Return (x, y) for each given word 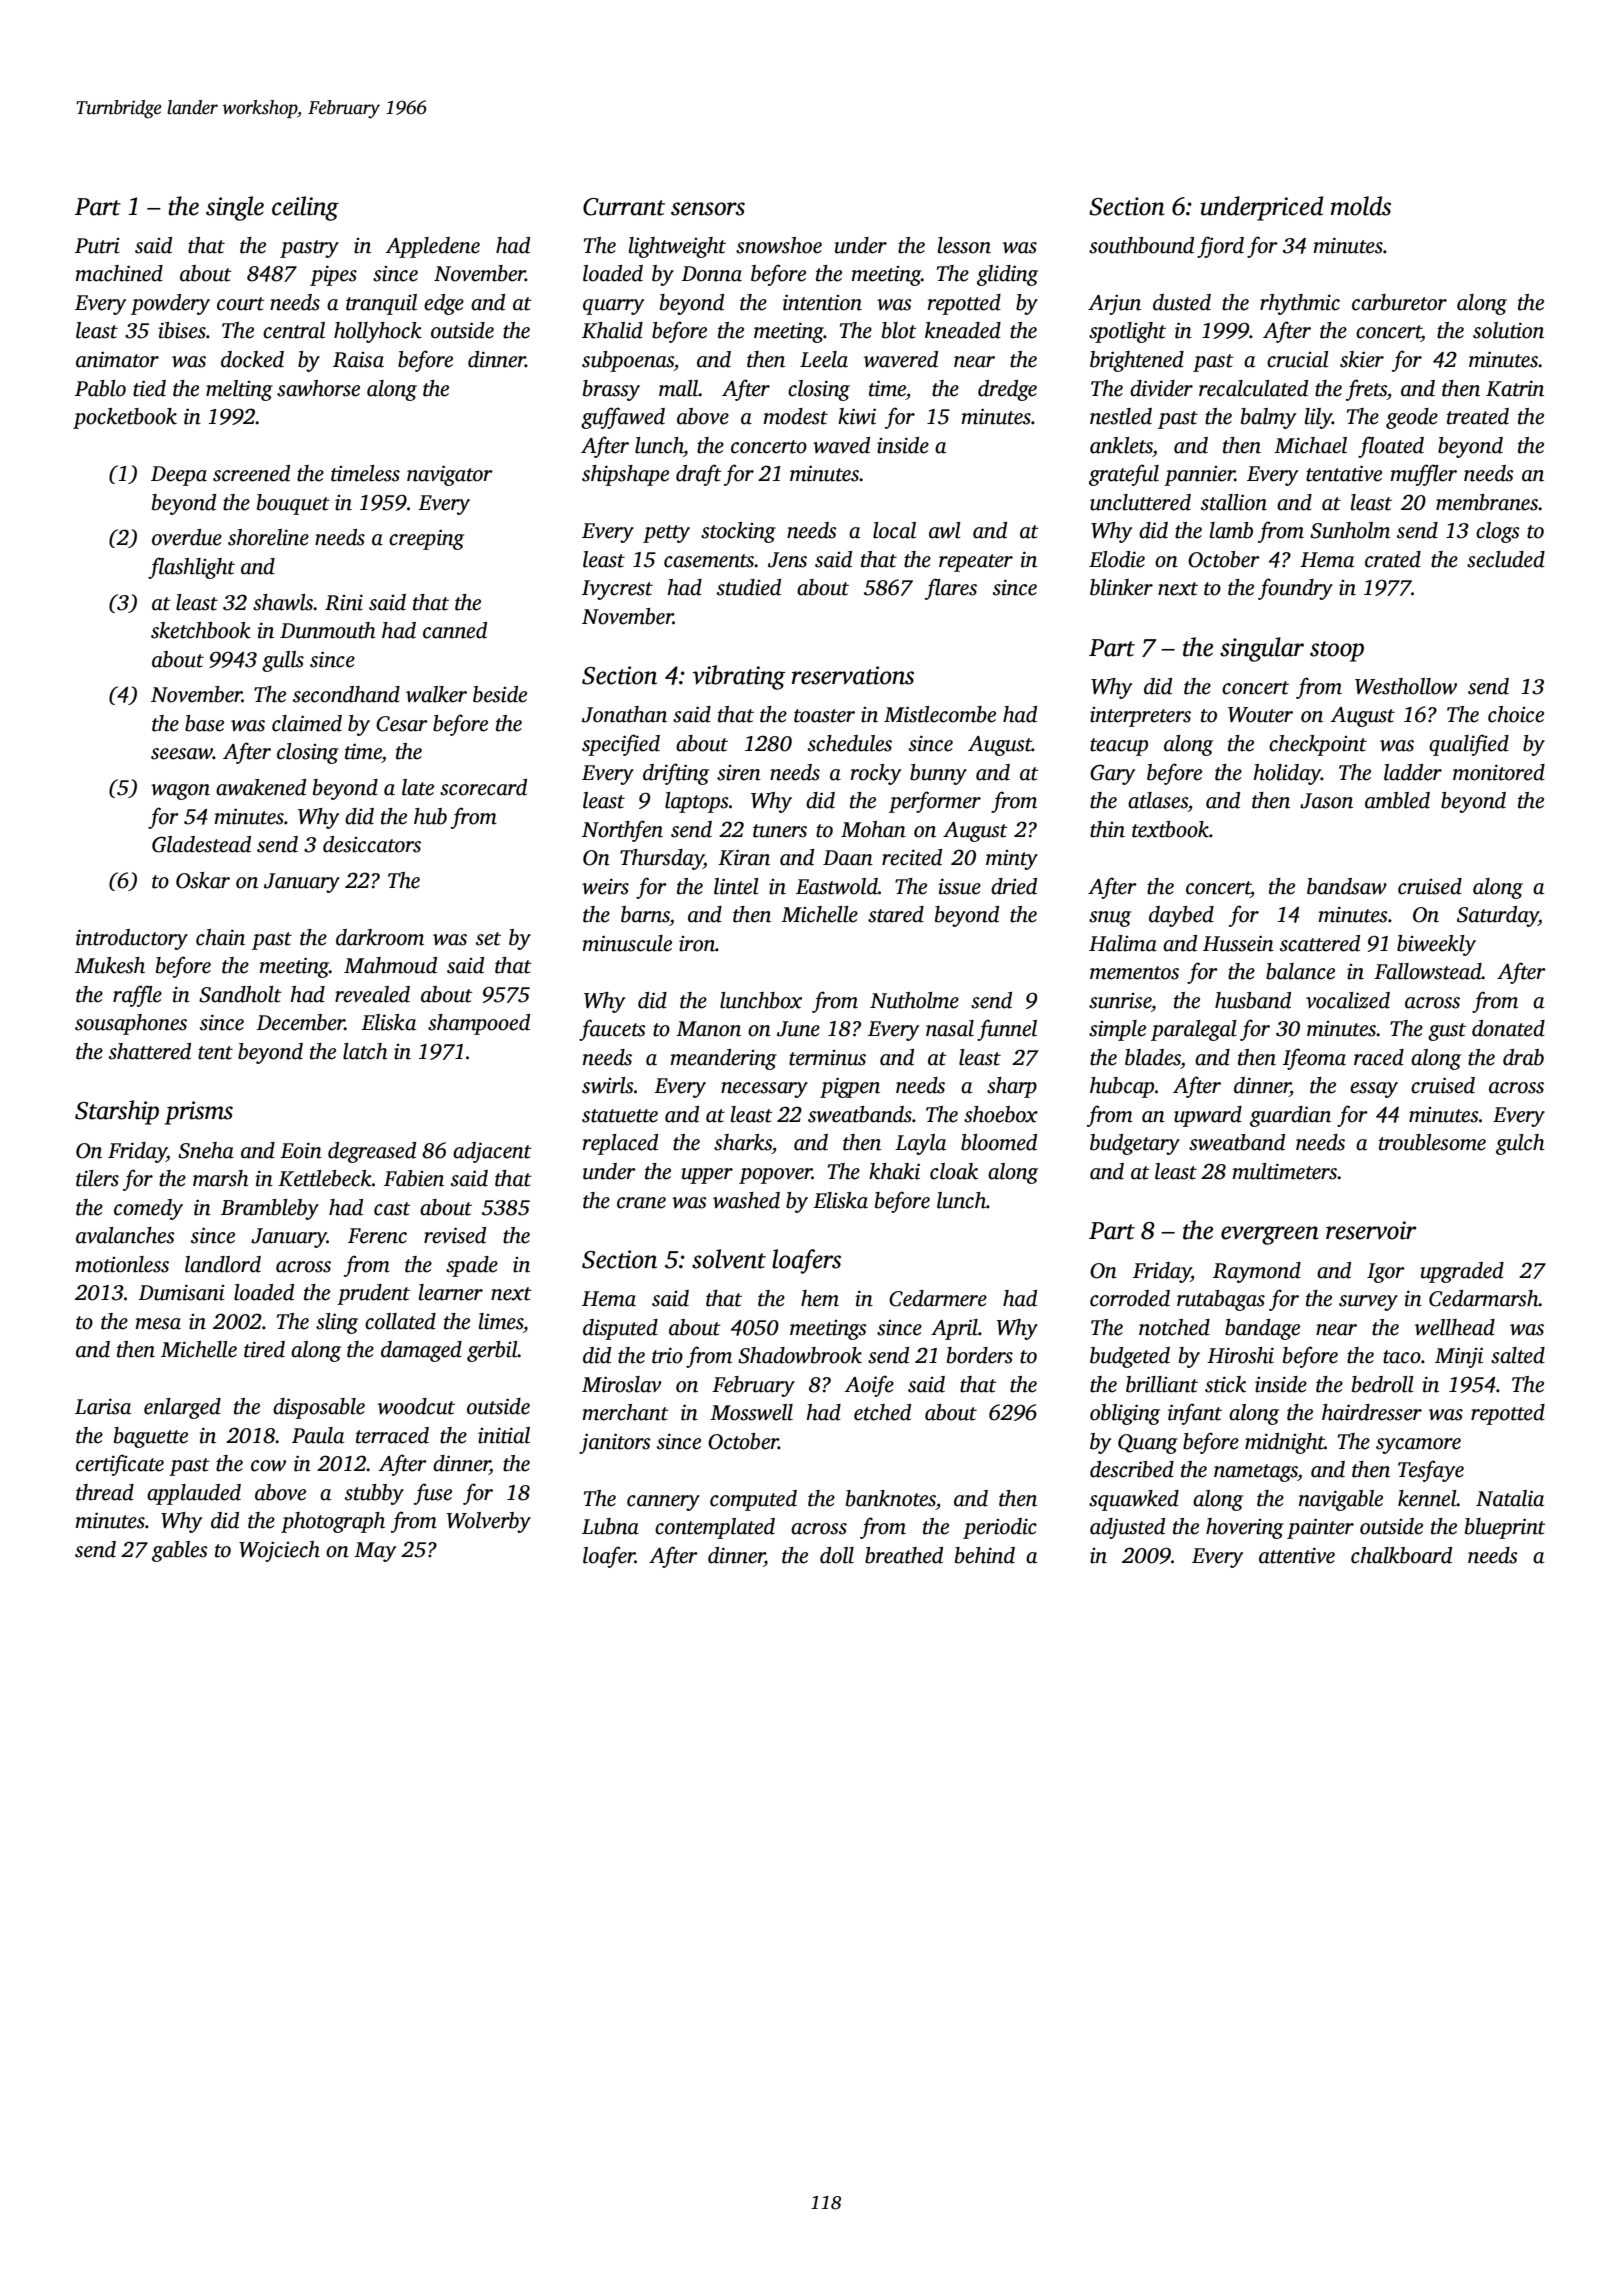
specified (621, 745)
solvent (729, 1259)
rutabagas (1221, 1300)
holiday (1287, 774)
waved (841, 445)
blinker (1121, 587)
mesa (158, 1324)
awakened (261, 787)
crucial (1298, 359)
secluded (1506, 559)
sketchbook (201, 630)
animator (117, 359)
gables (180, 1551)
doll (837, 1555)
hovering (1245, 1528)
